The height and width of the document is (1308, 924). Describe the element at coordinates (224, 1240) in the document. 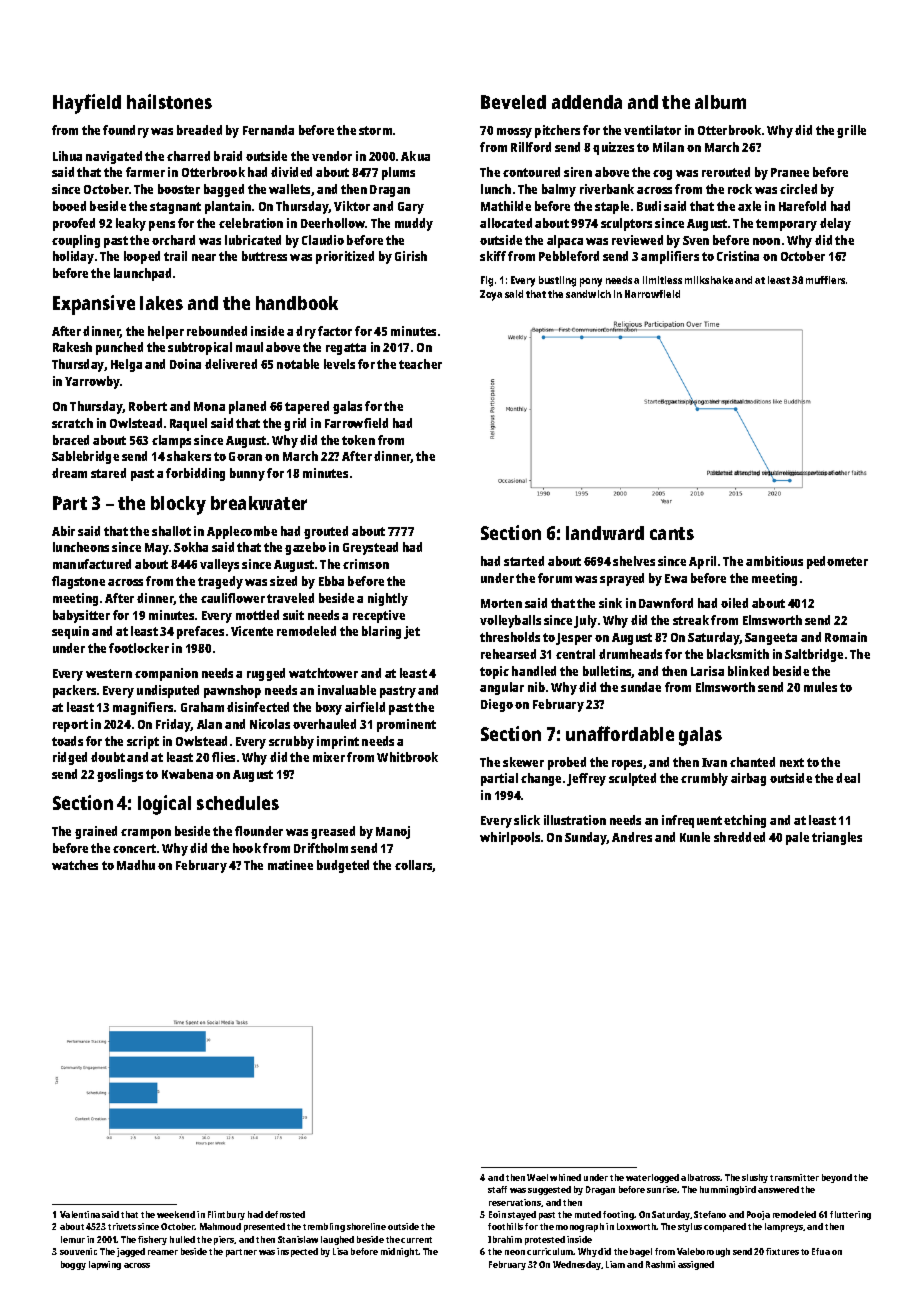

I see `piers` at that location.
